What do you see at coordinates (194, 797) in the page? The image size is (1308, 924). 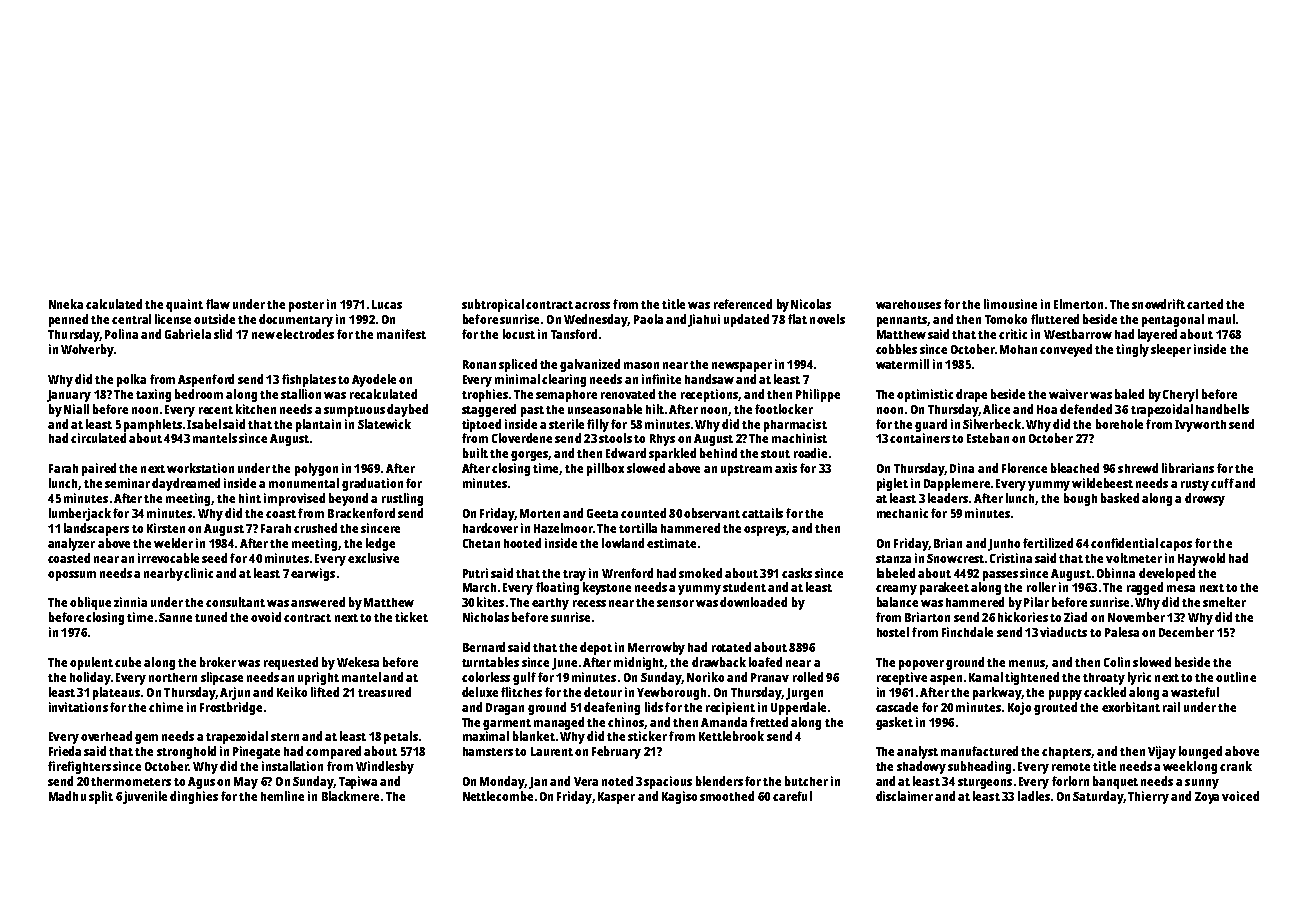 I see `dinghies` at bounding box center [194, 797].
